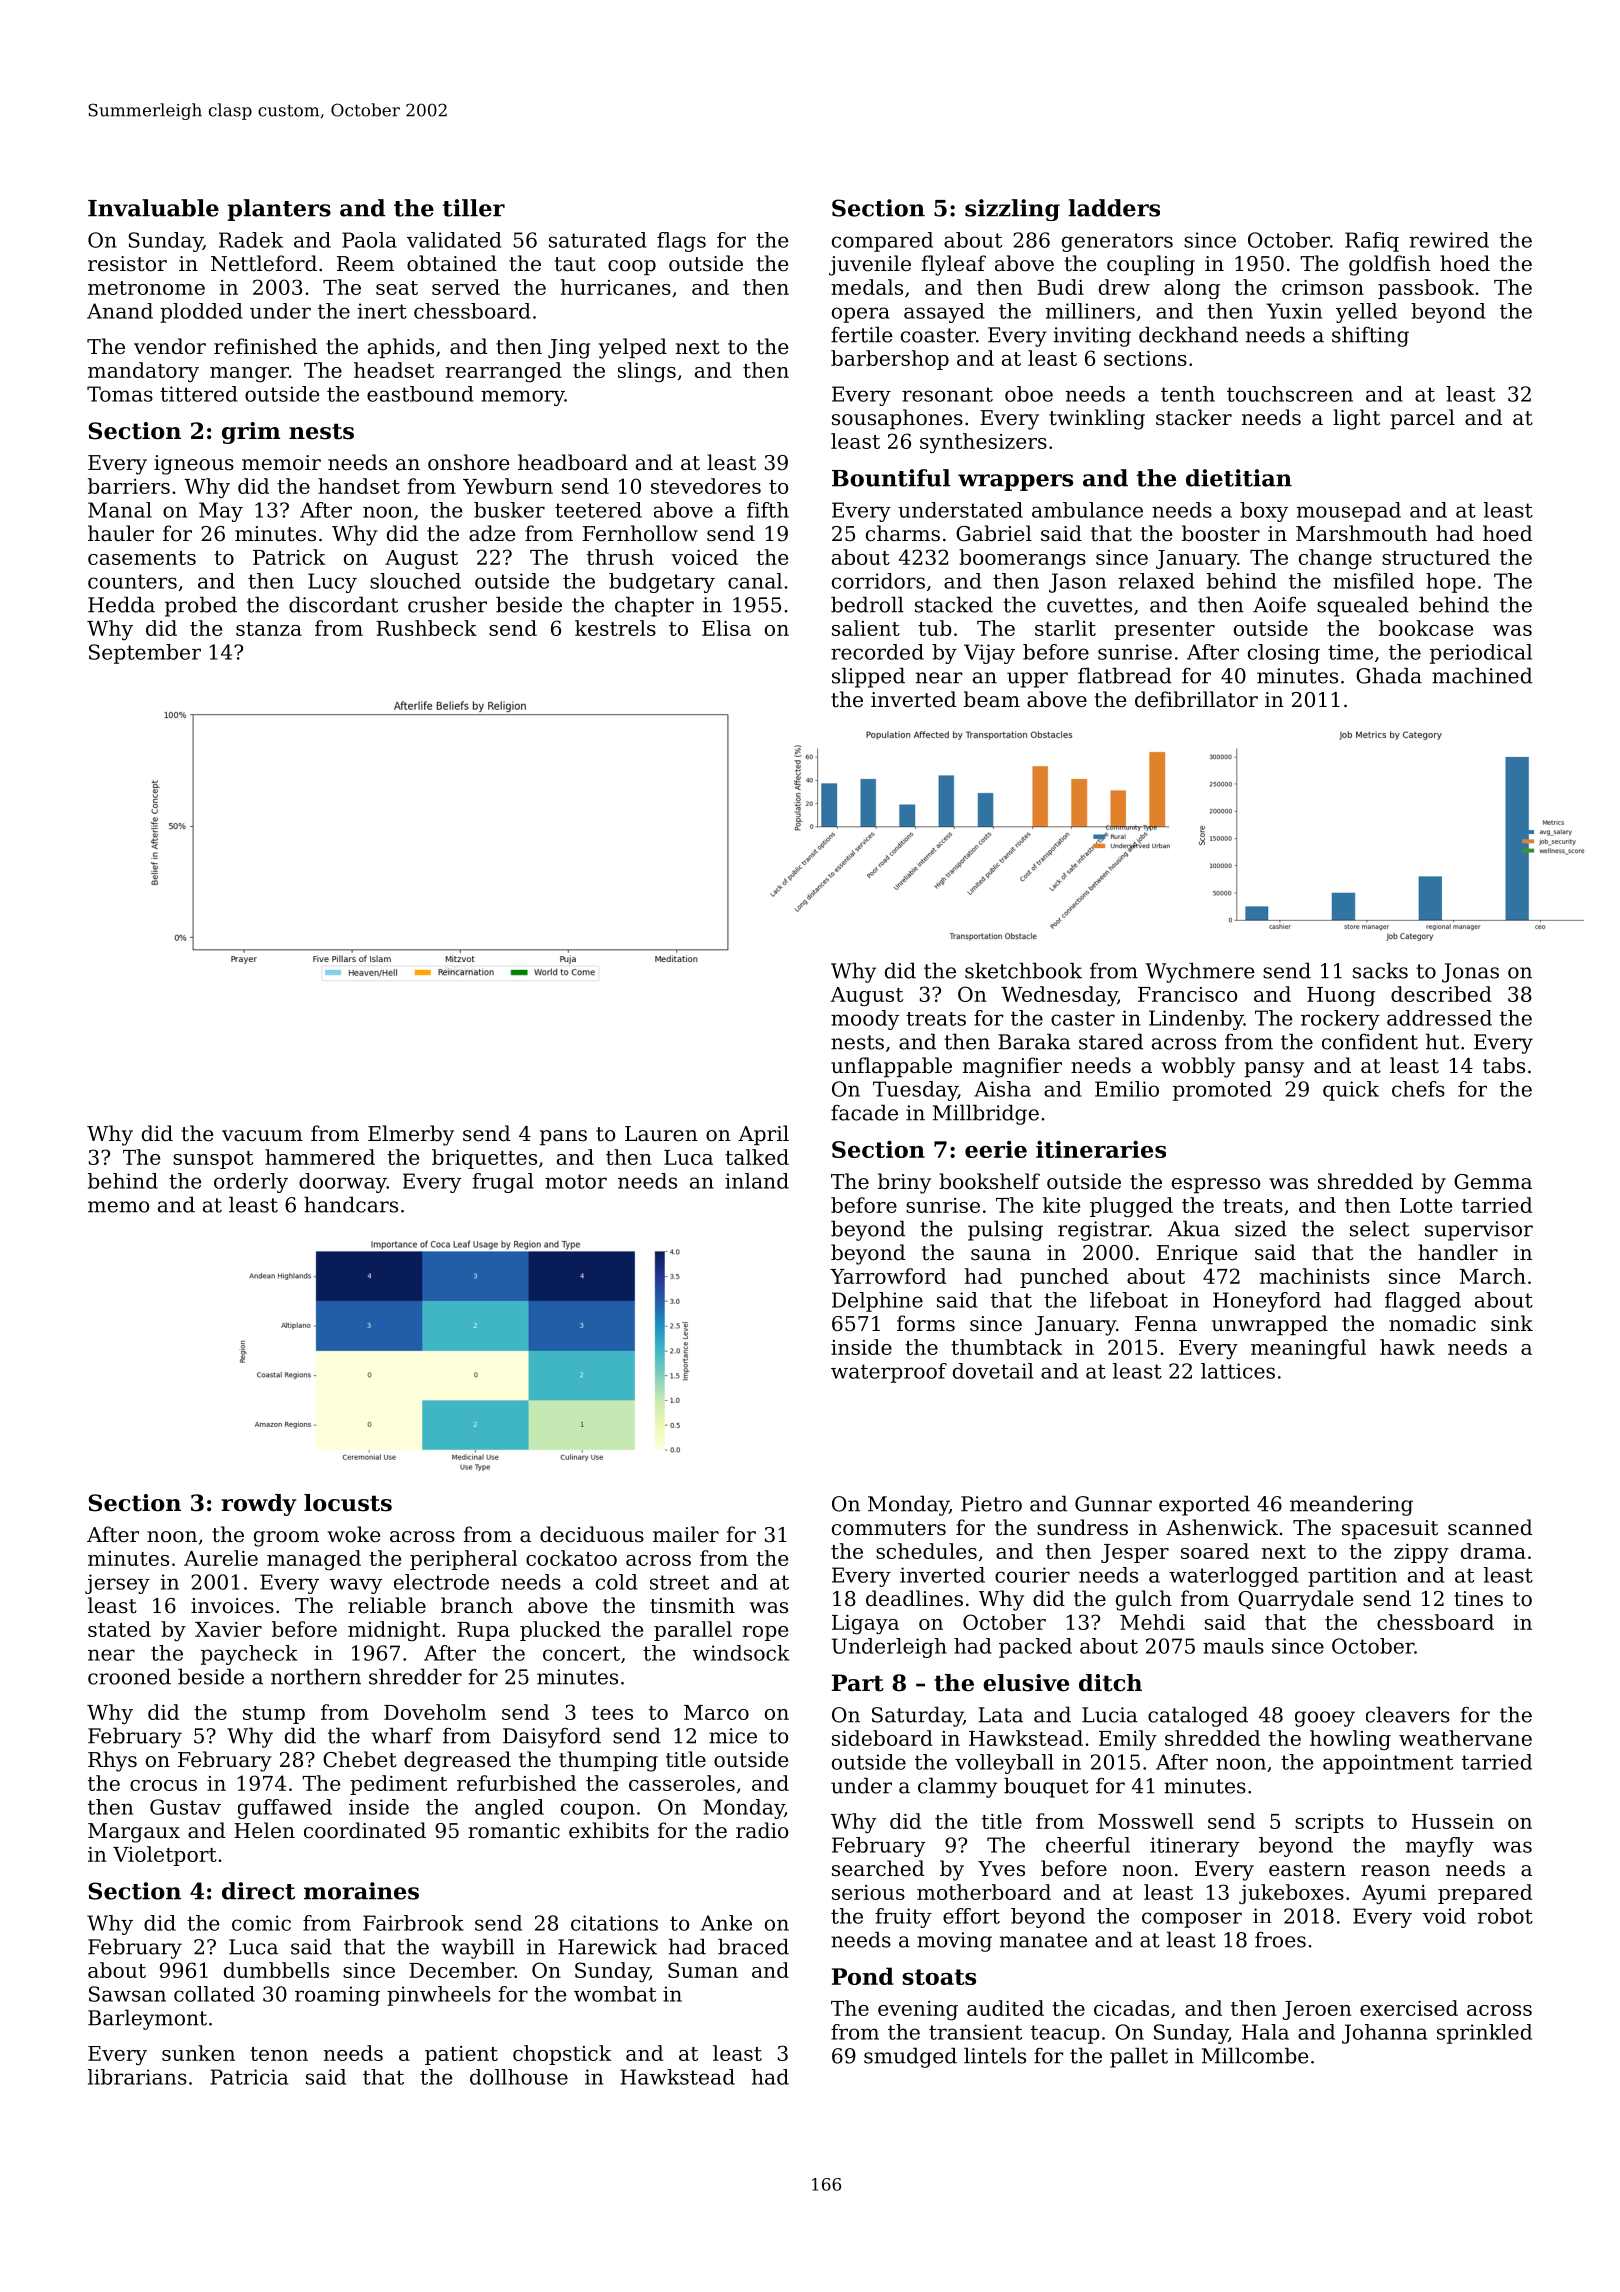 This page has height=2292, width=1620. I want to click on orderly, so click(251, 1183).
